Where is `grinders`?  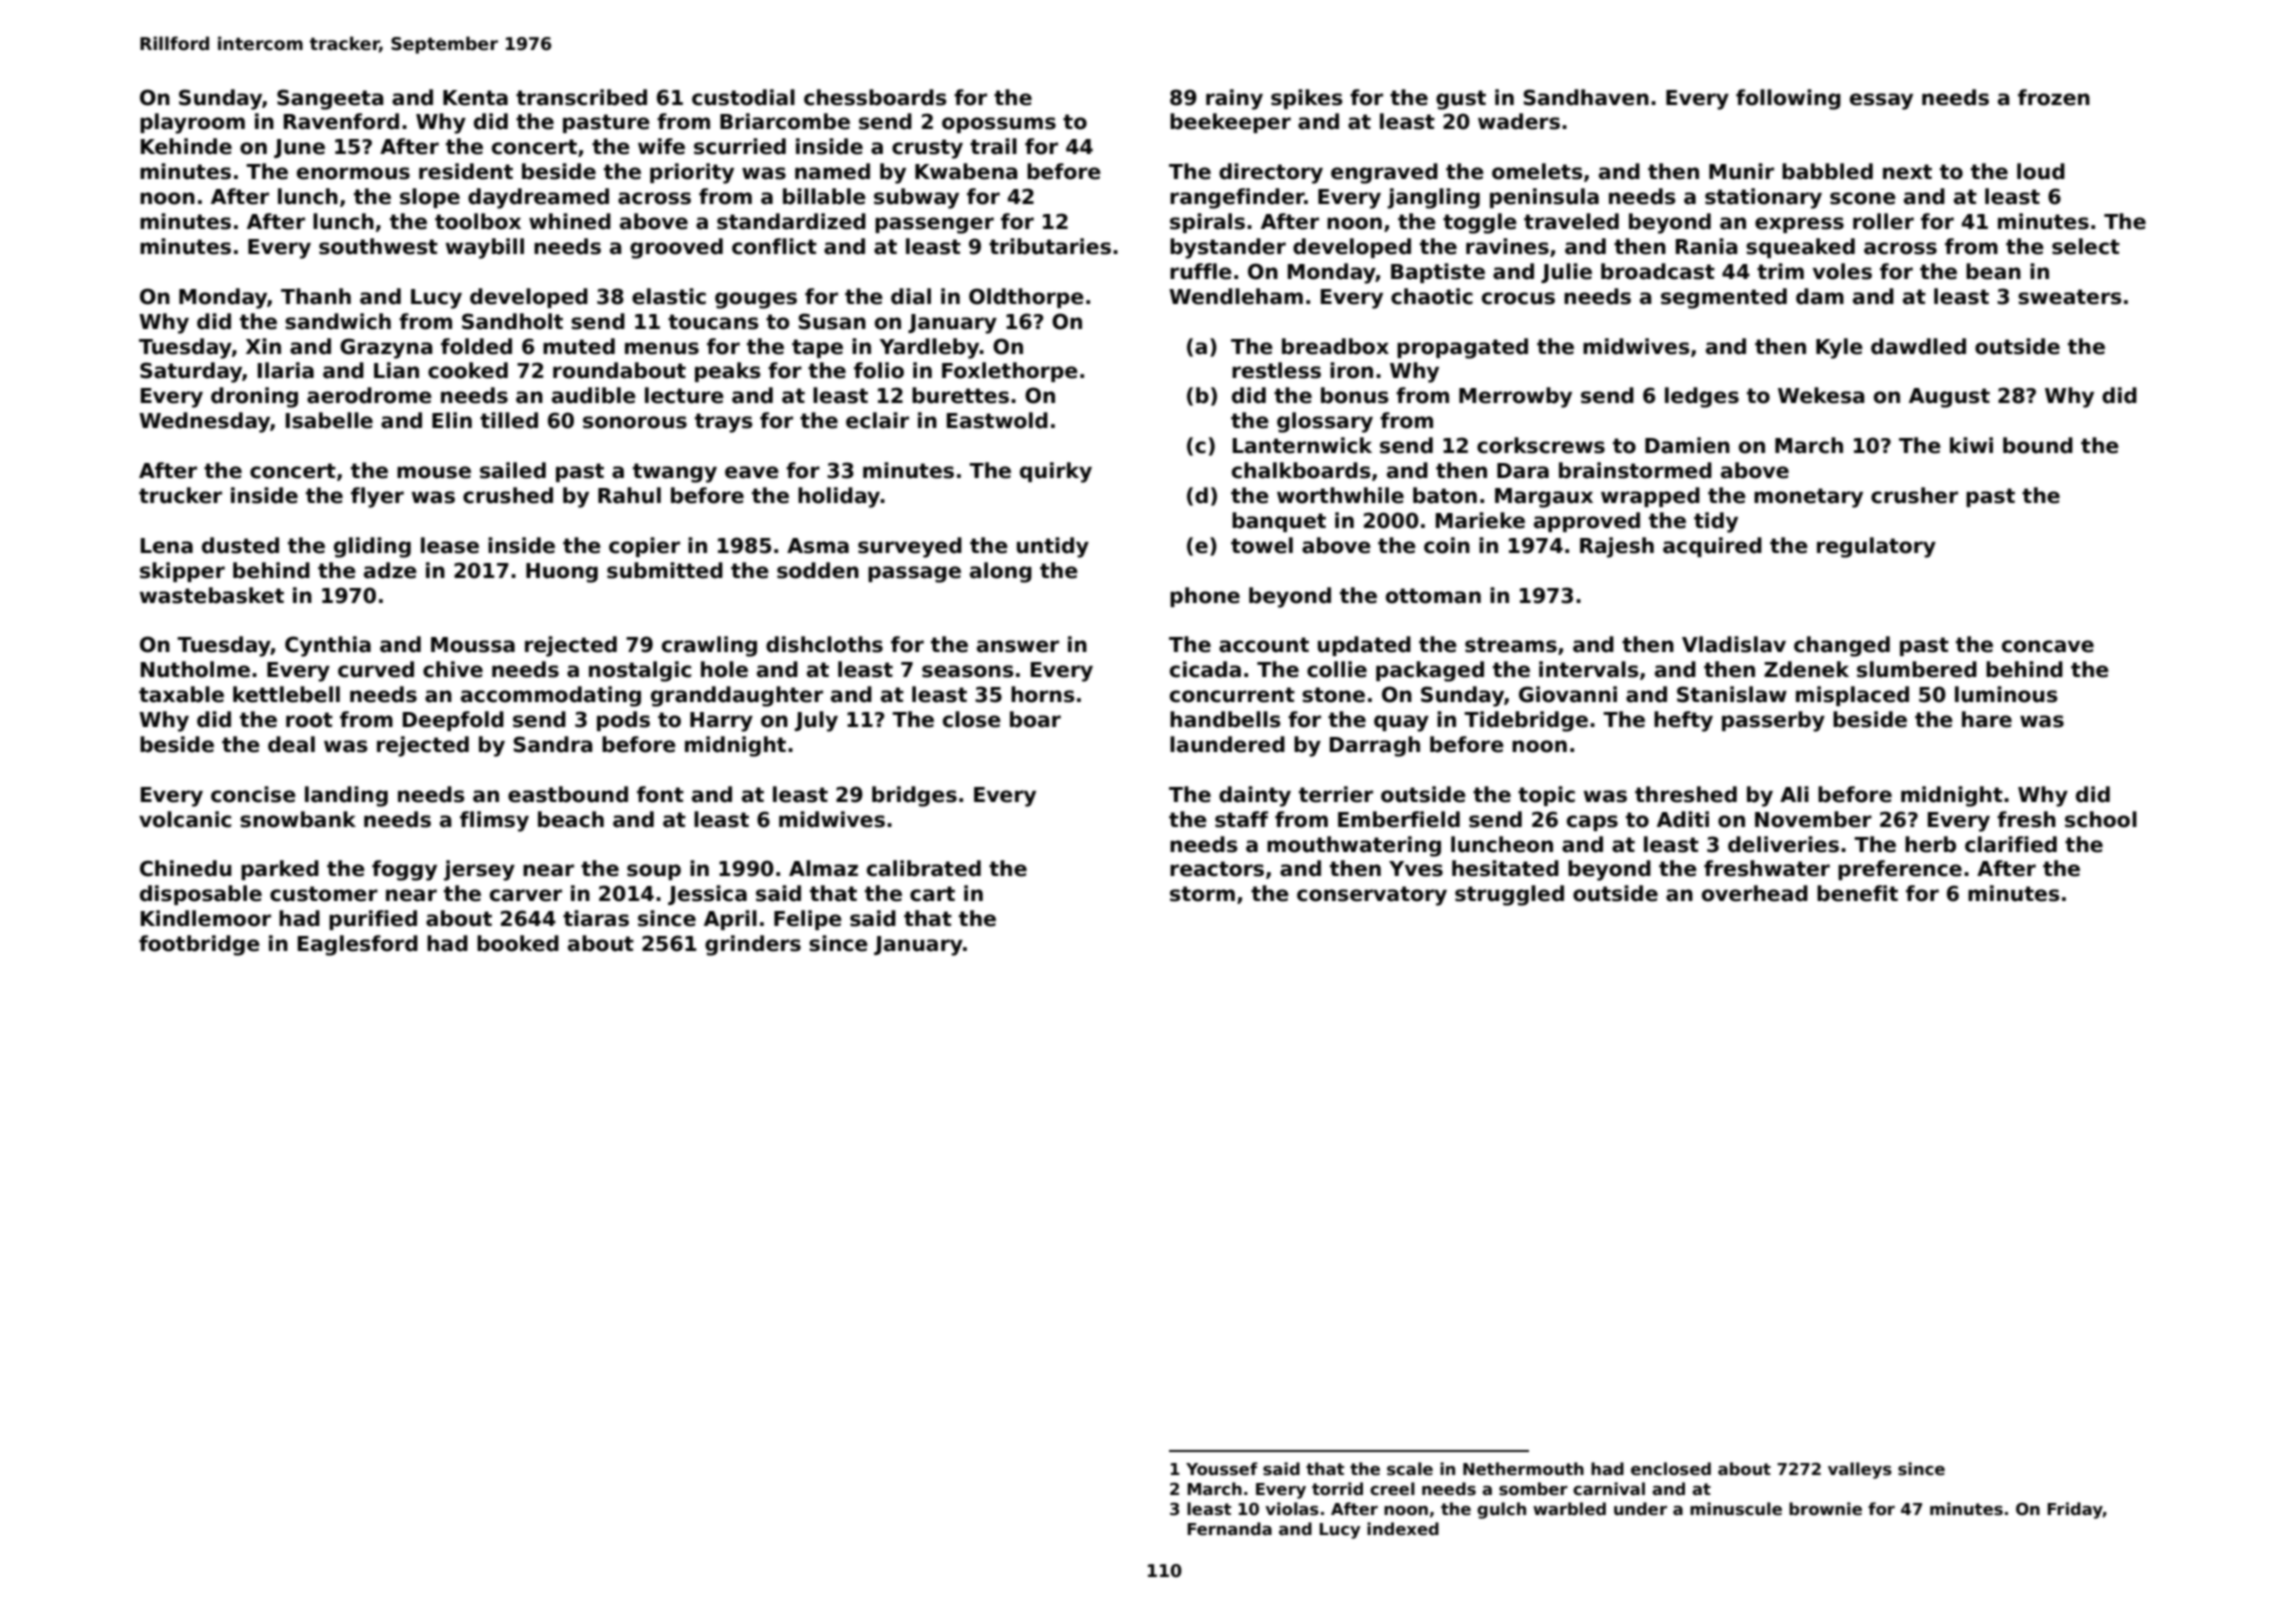
grinders is located at coordinates (753, 945).
